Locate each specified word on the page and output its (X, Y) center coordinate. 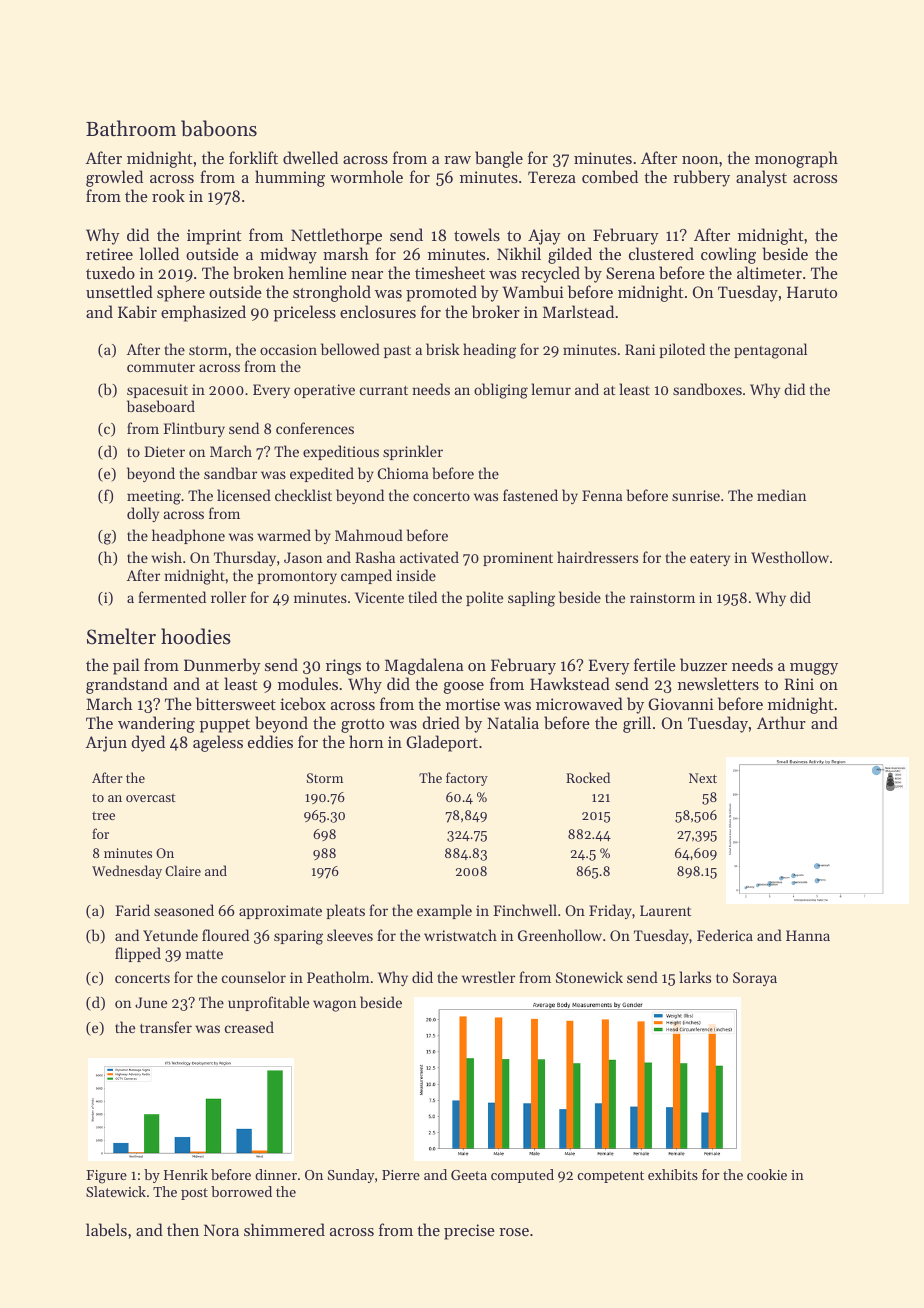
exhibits (673, 1174)
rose (514, 1232)
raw (457, 160)
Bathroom (131, 128)
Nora (221, 1230)
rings (343, 667)
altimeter (769, 272)
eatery (710, 560)
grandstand (127, 685)
